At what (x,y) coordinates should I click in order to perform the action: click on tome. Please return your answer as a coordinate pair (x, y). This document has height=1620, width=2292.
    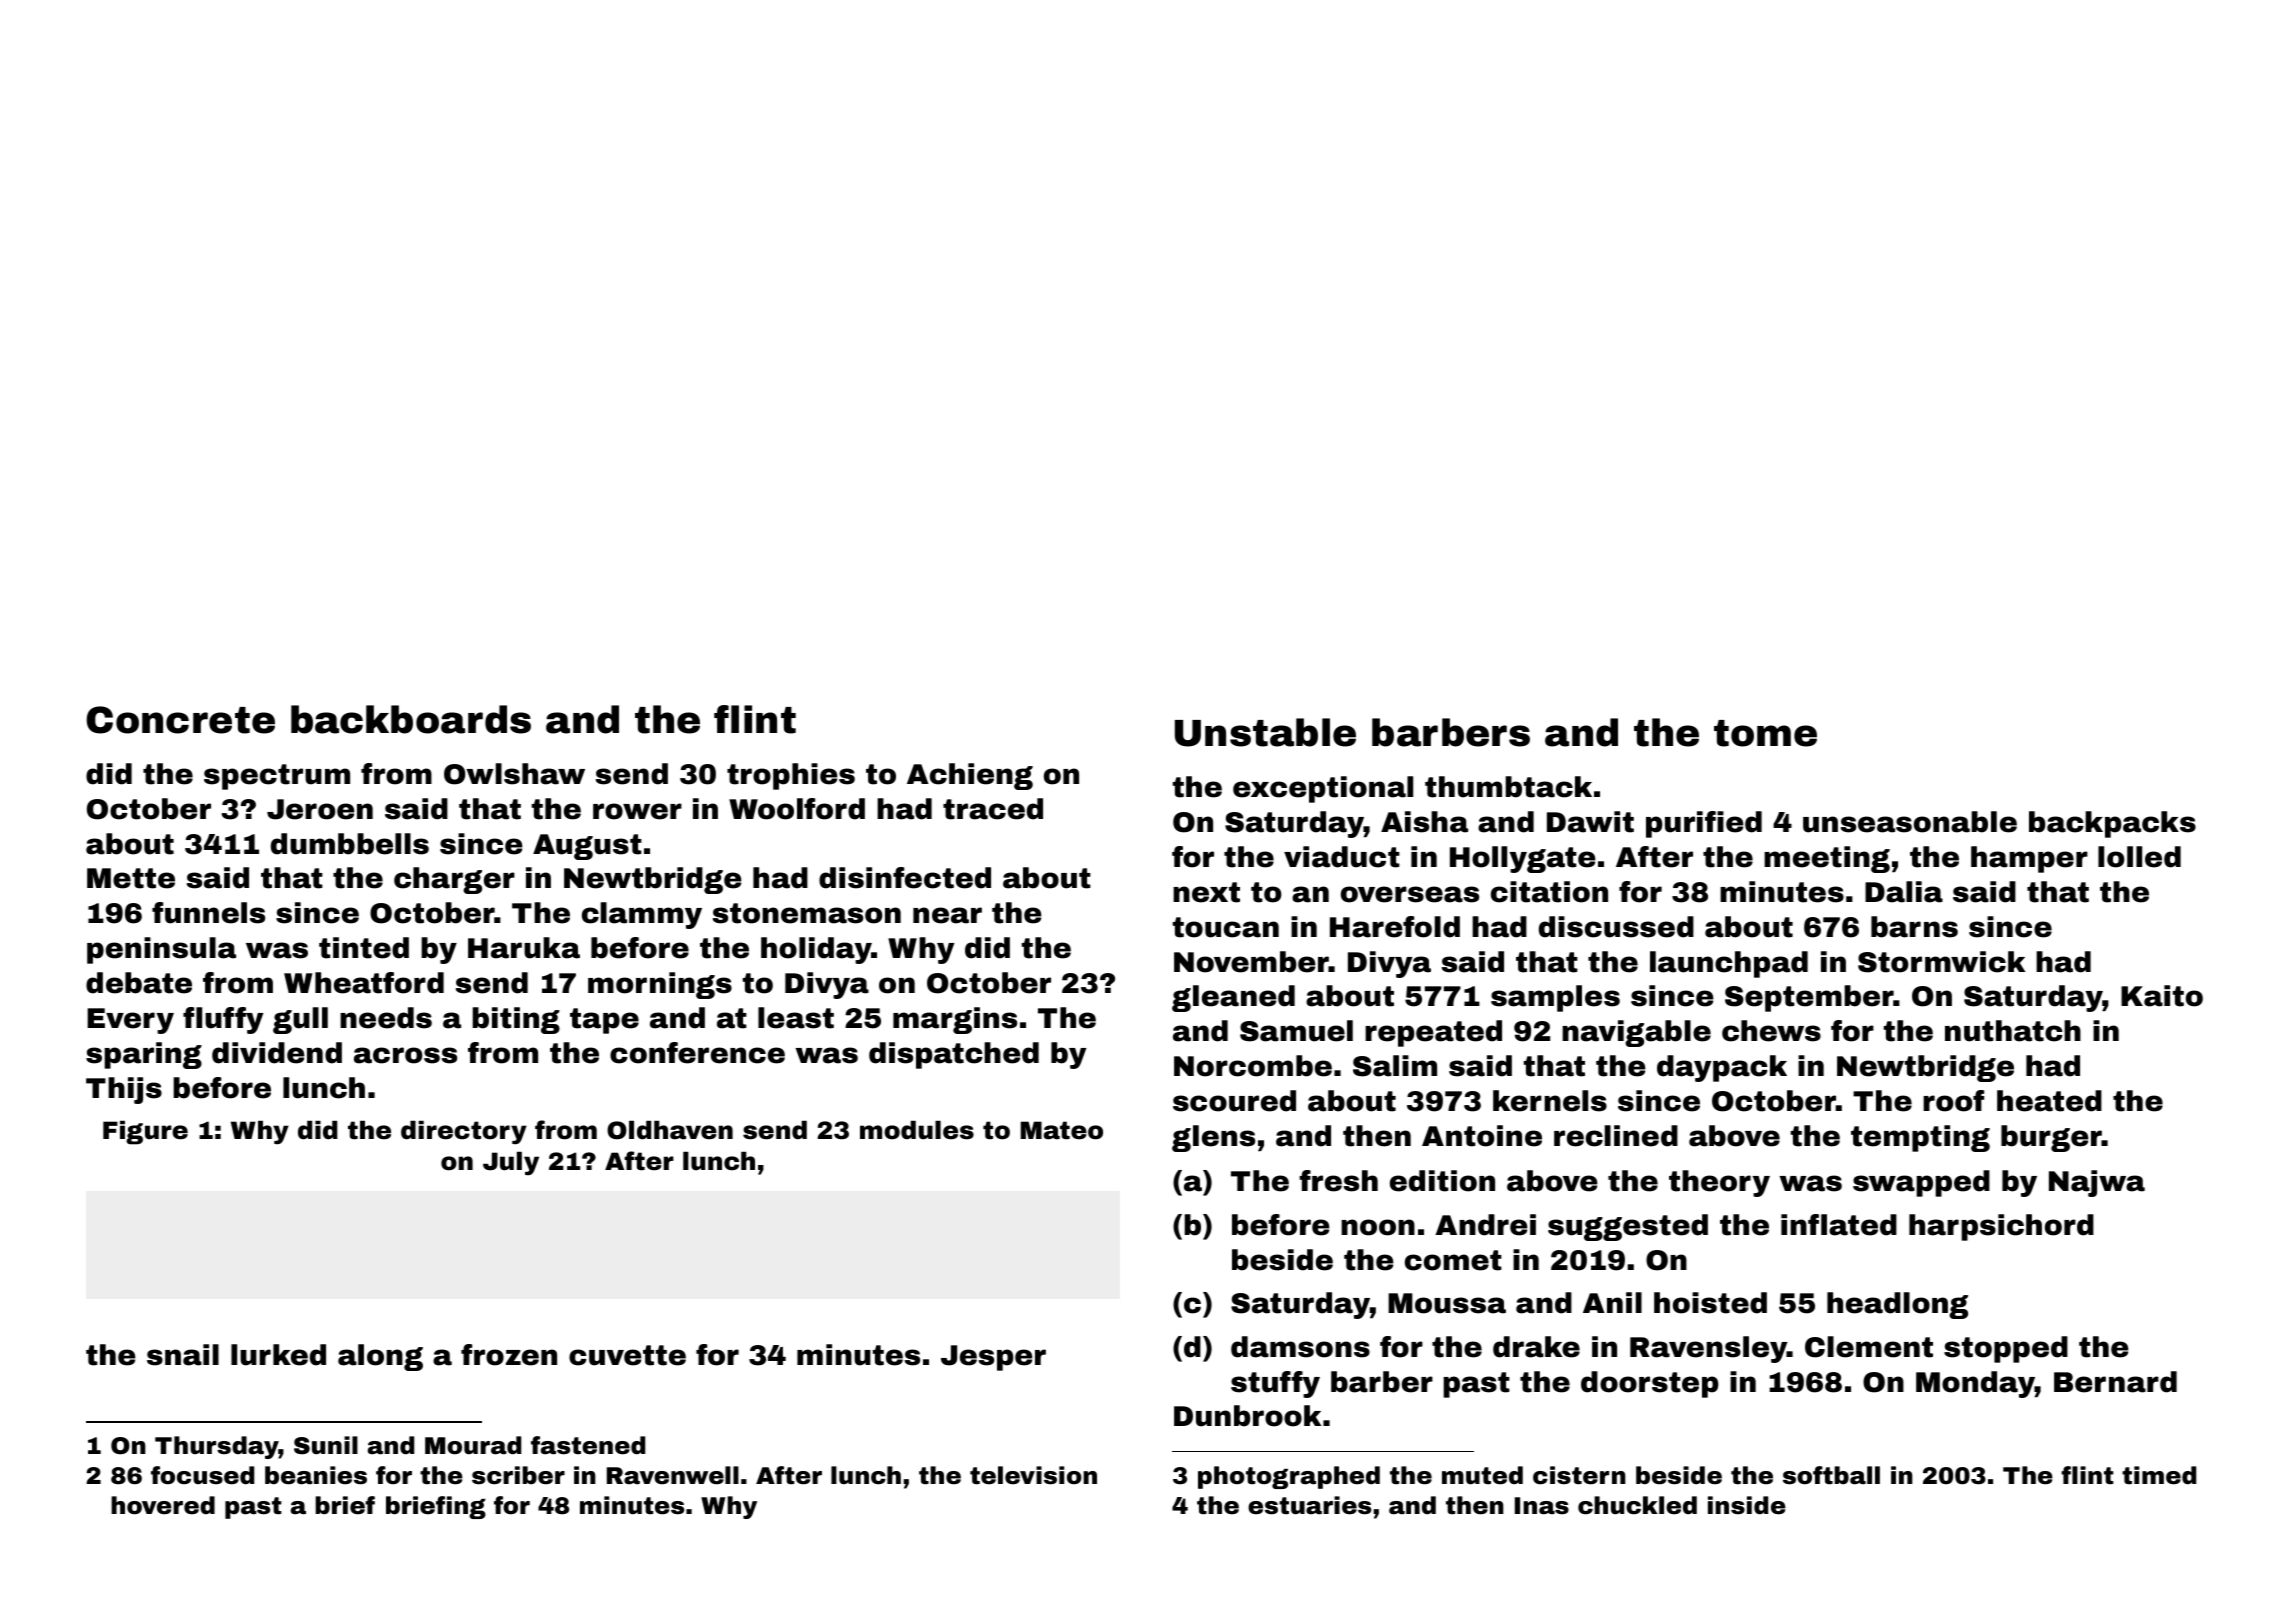
    Looking at the image, I should click on (1765, 733).
